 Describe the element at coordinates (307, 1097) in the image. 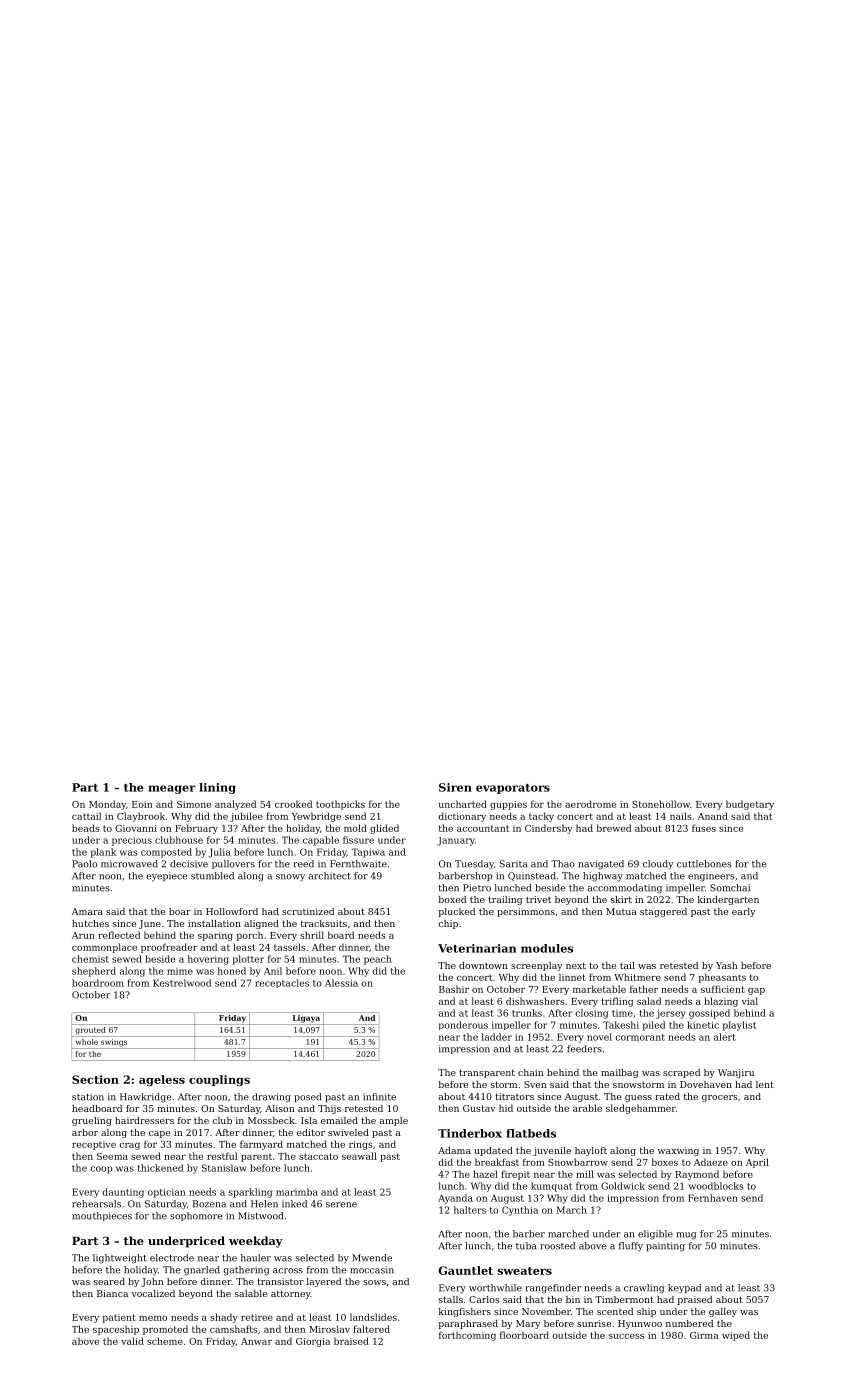

I see `posed` at that location.
